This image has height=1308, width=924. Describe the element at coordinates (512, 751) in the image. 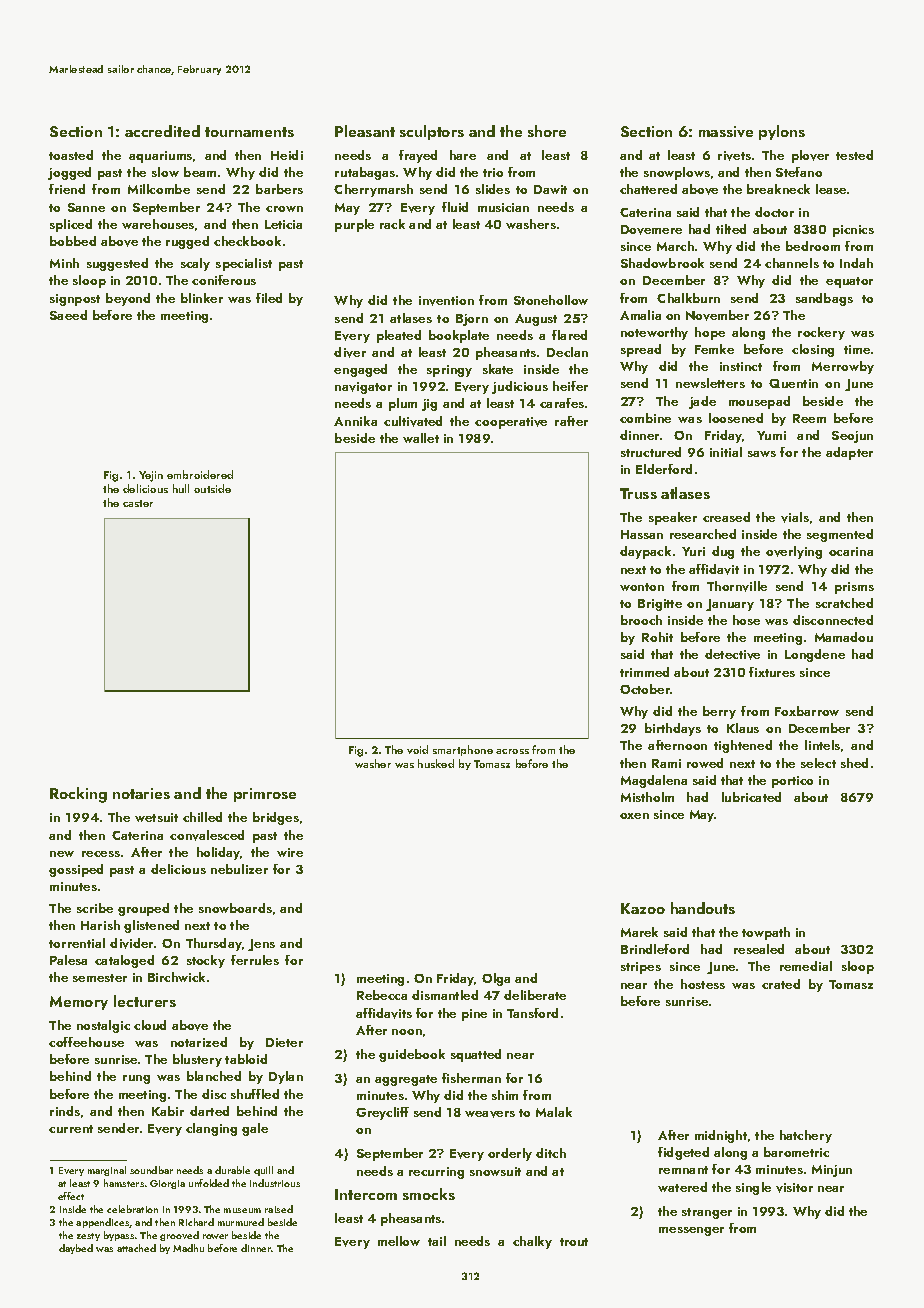

I see `across` at that location.
